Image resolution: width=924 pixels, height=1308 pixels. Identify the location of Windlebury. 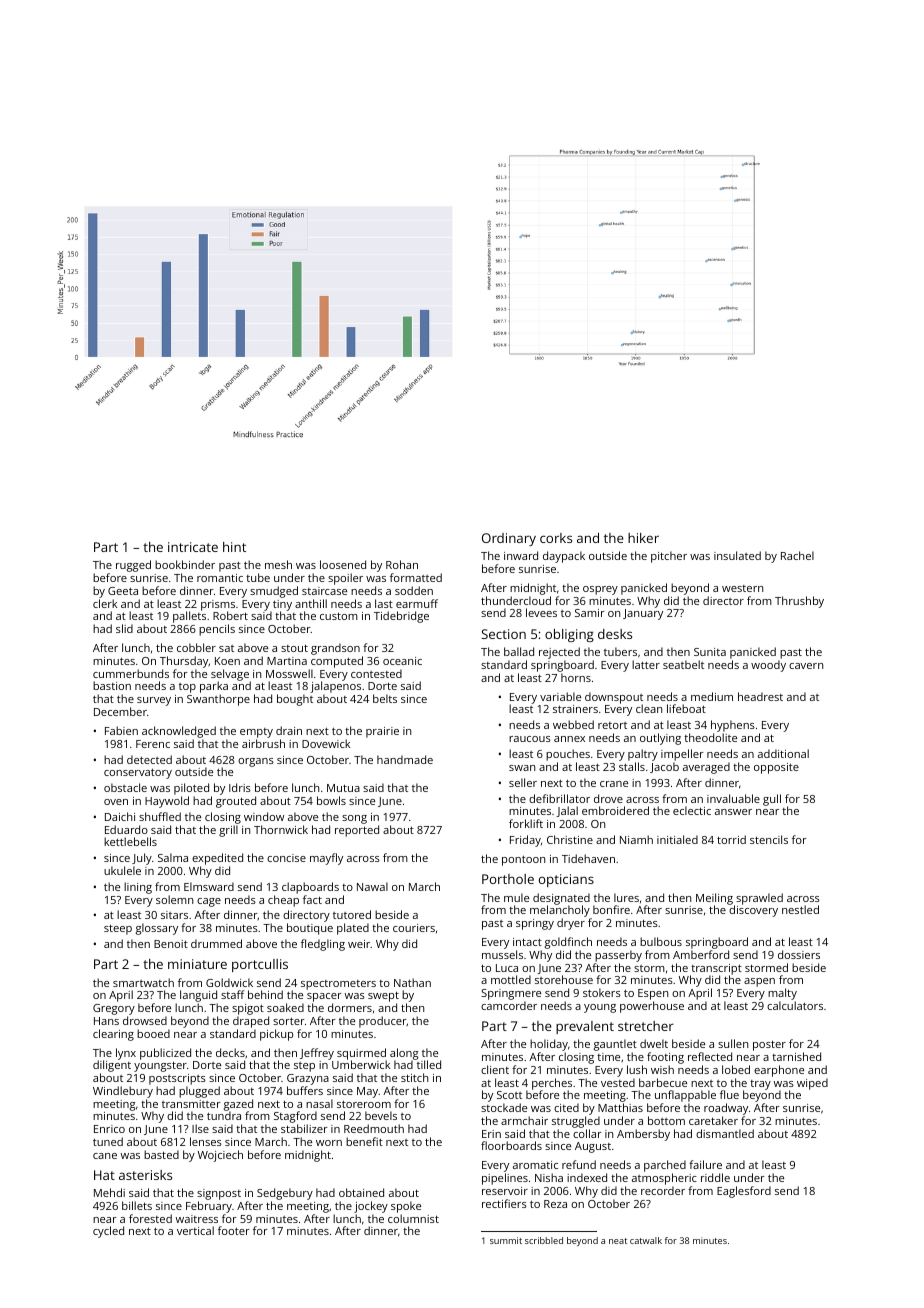
(123, 1092).
